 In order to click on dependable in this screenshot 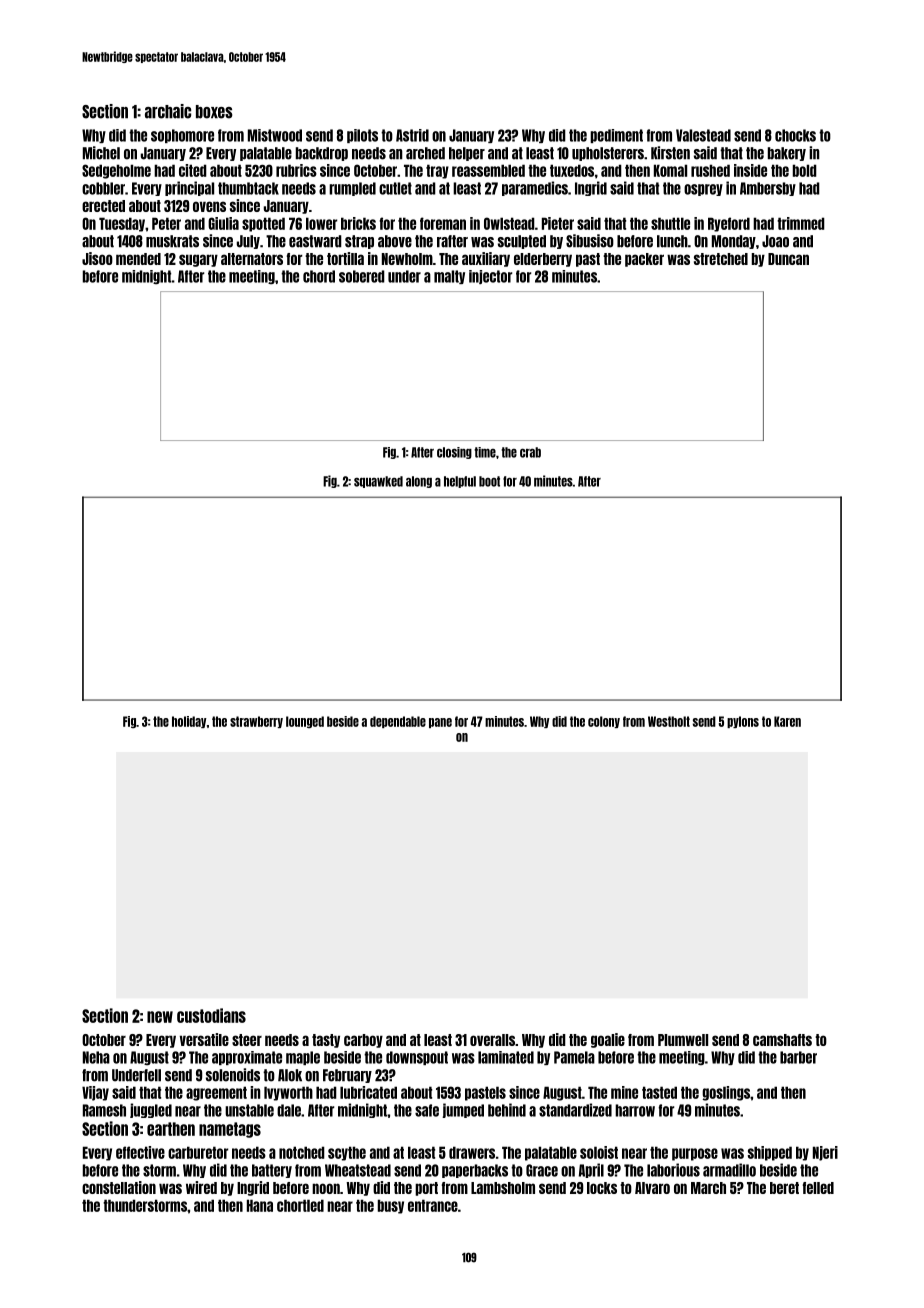, I will do `click(398, 722)`.
